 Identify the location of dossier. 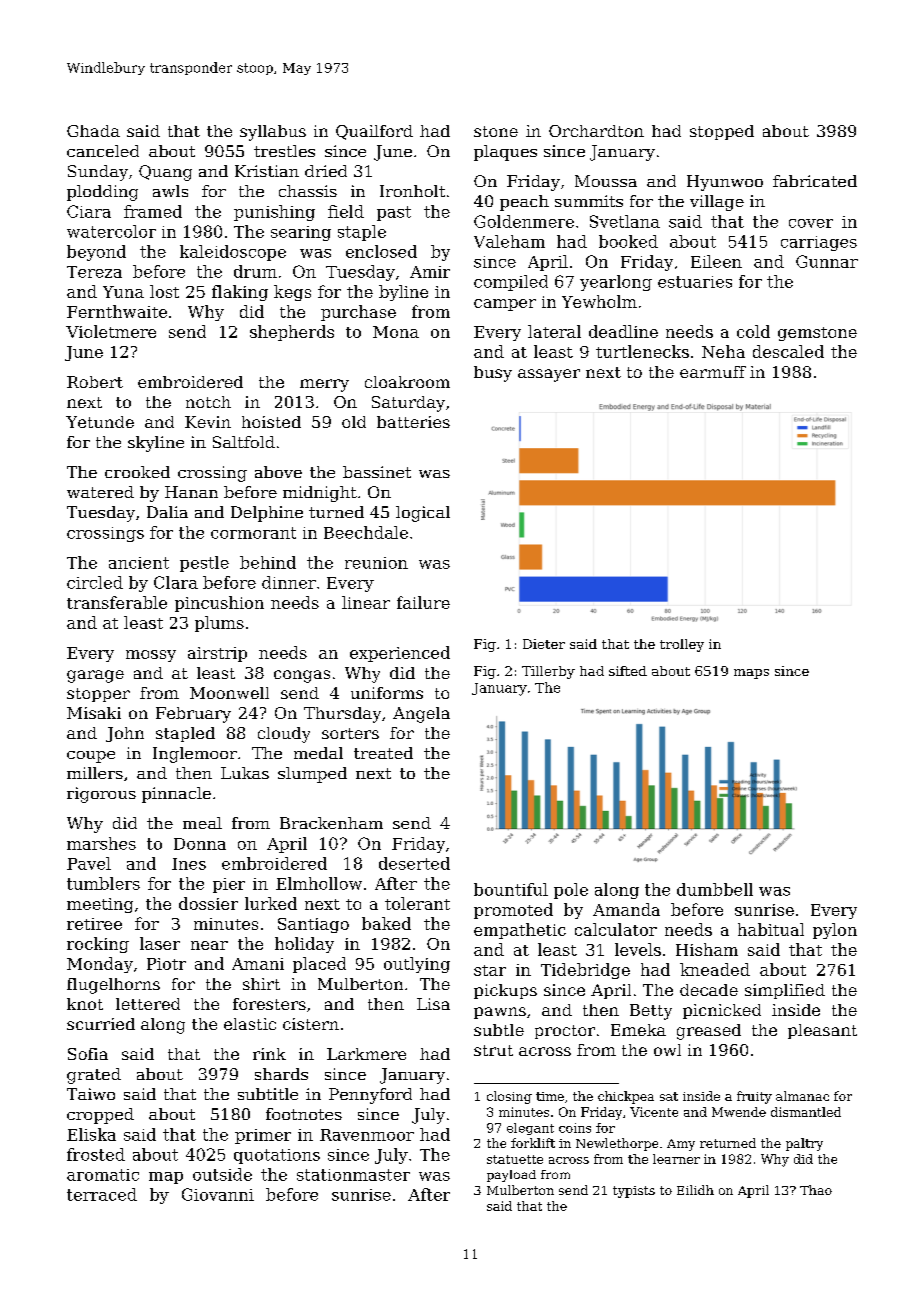
(208, 903).
